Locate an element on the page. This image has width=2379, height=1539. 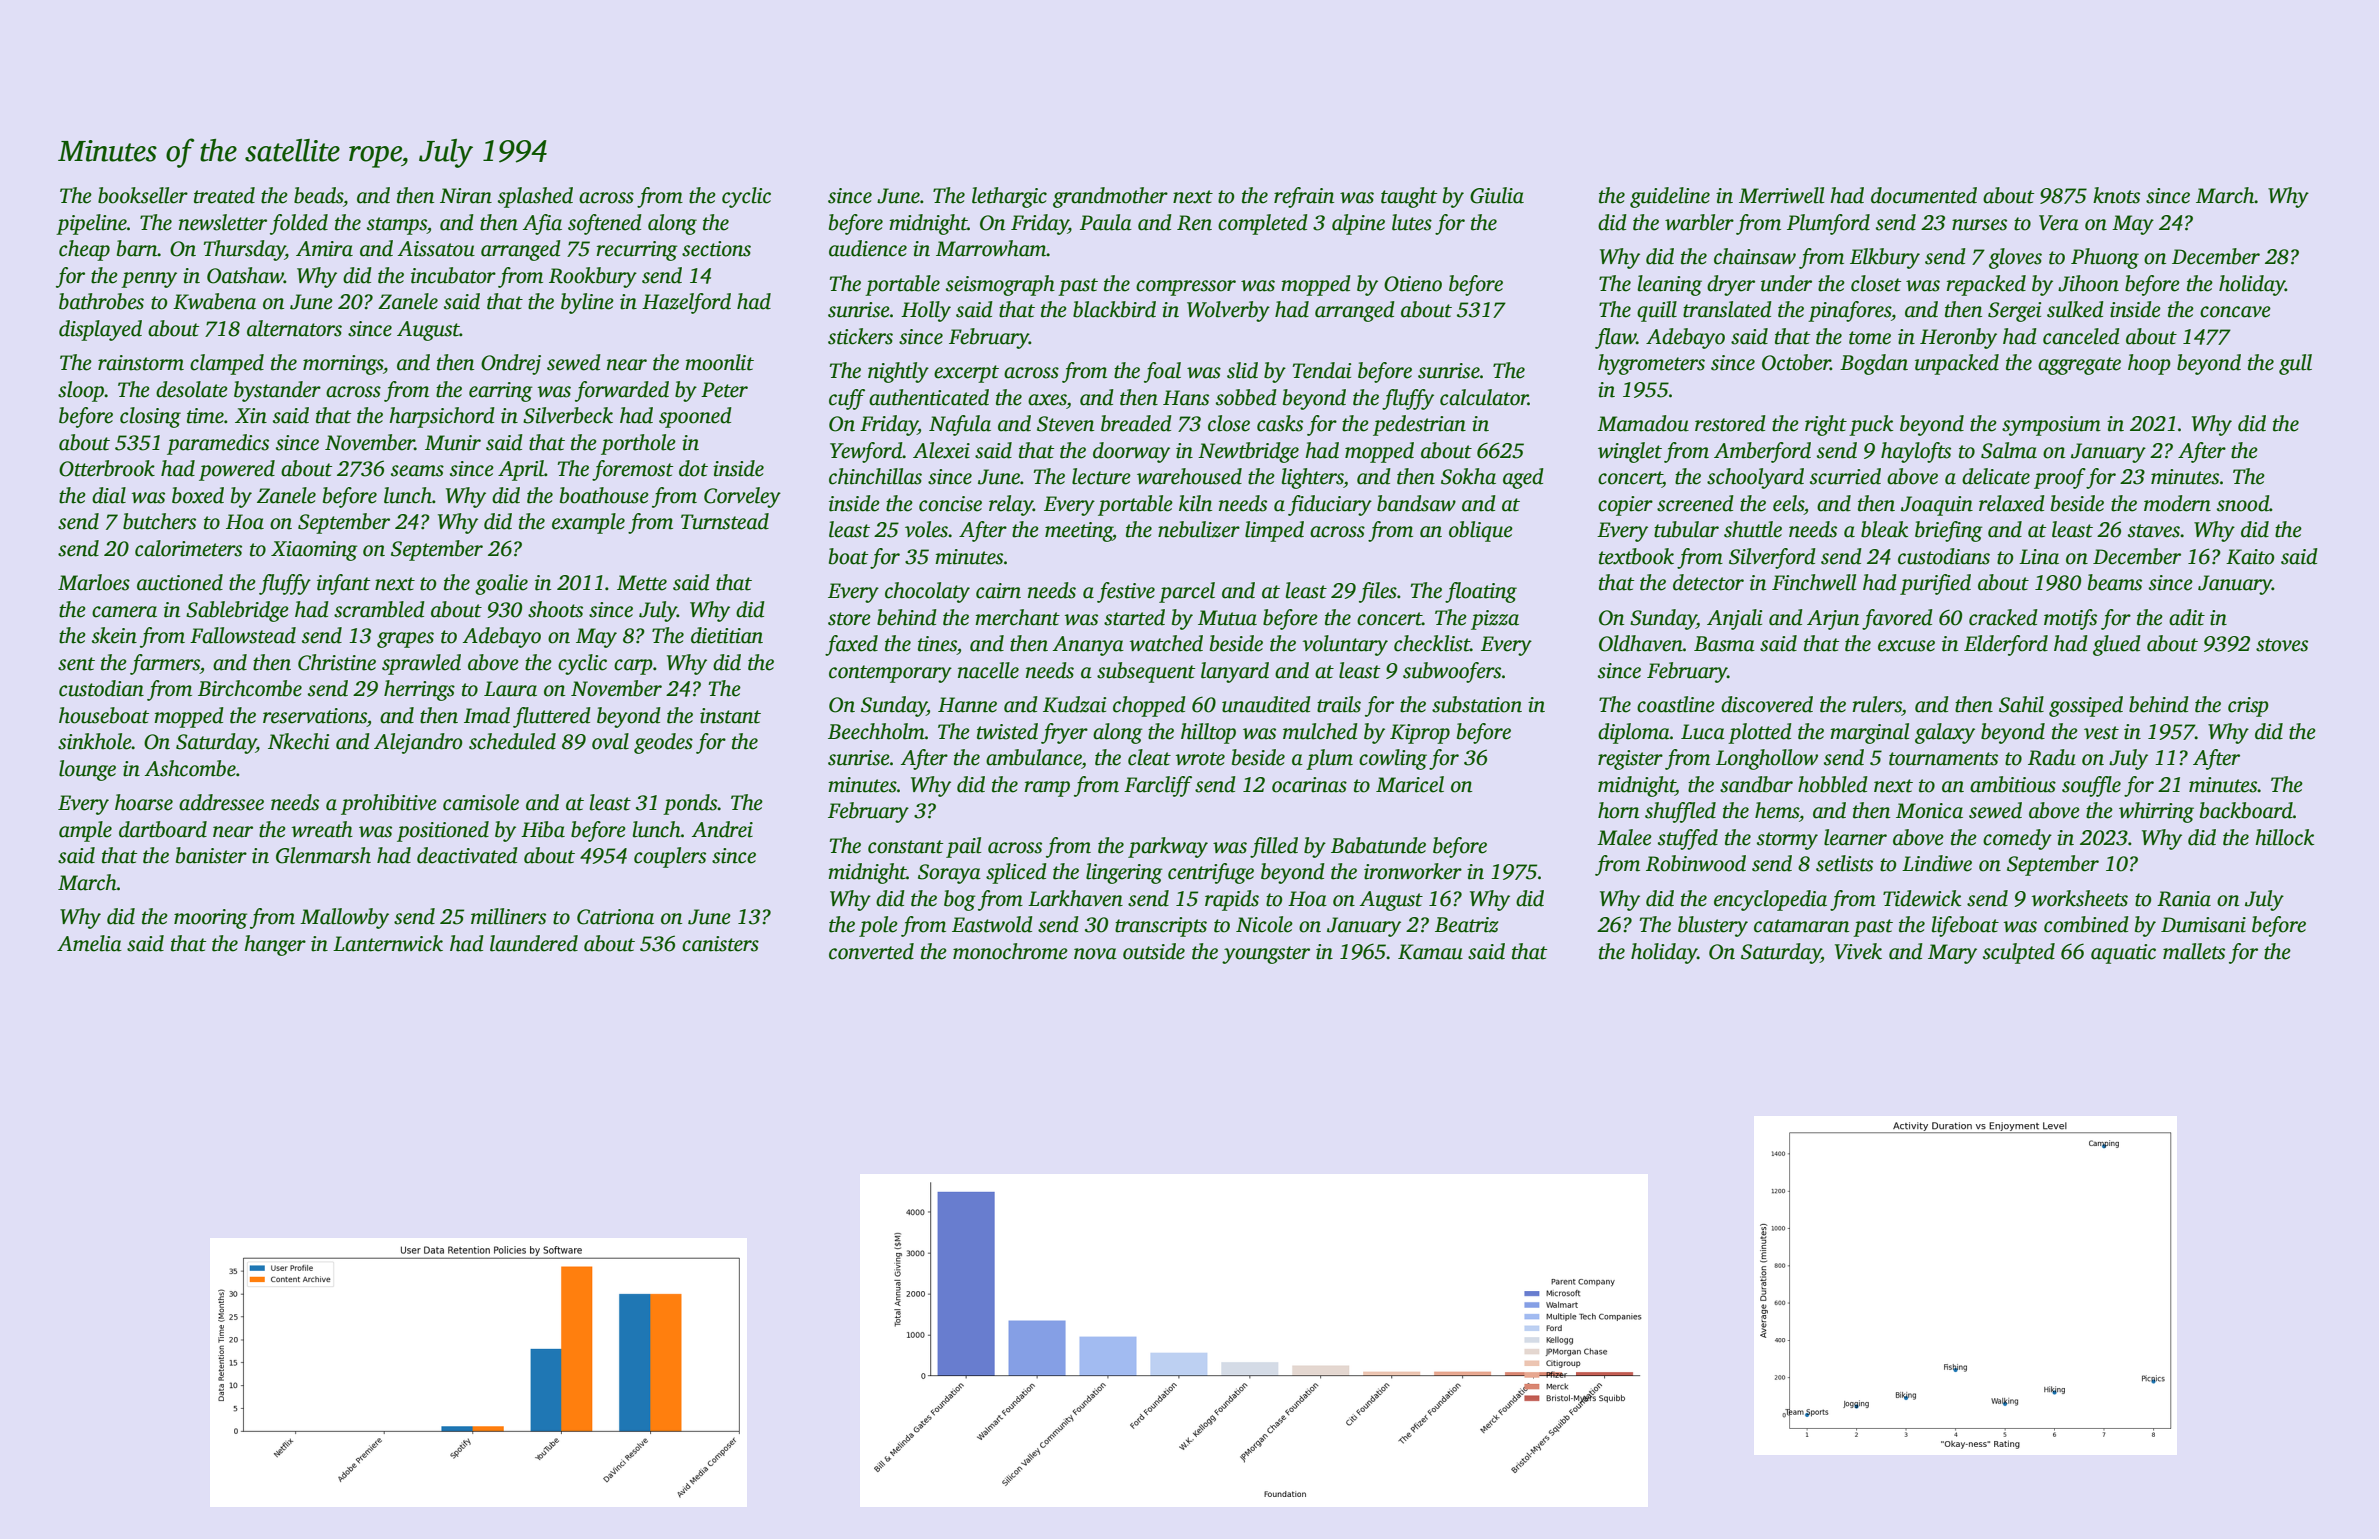
Kamau is located at coordinates (1430, 952).
